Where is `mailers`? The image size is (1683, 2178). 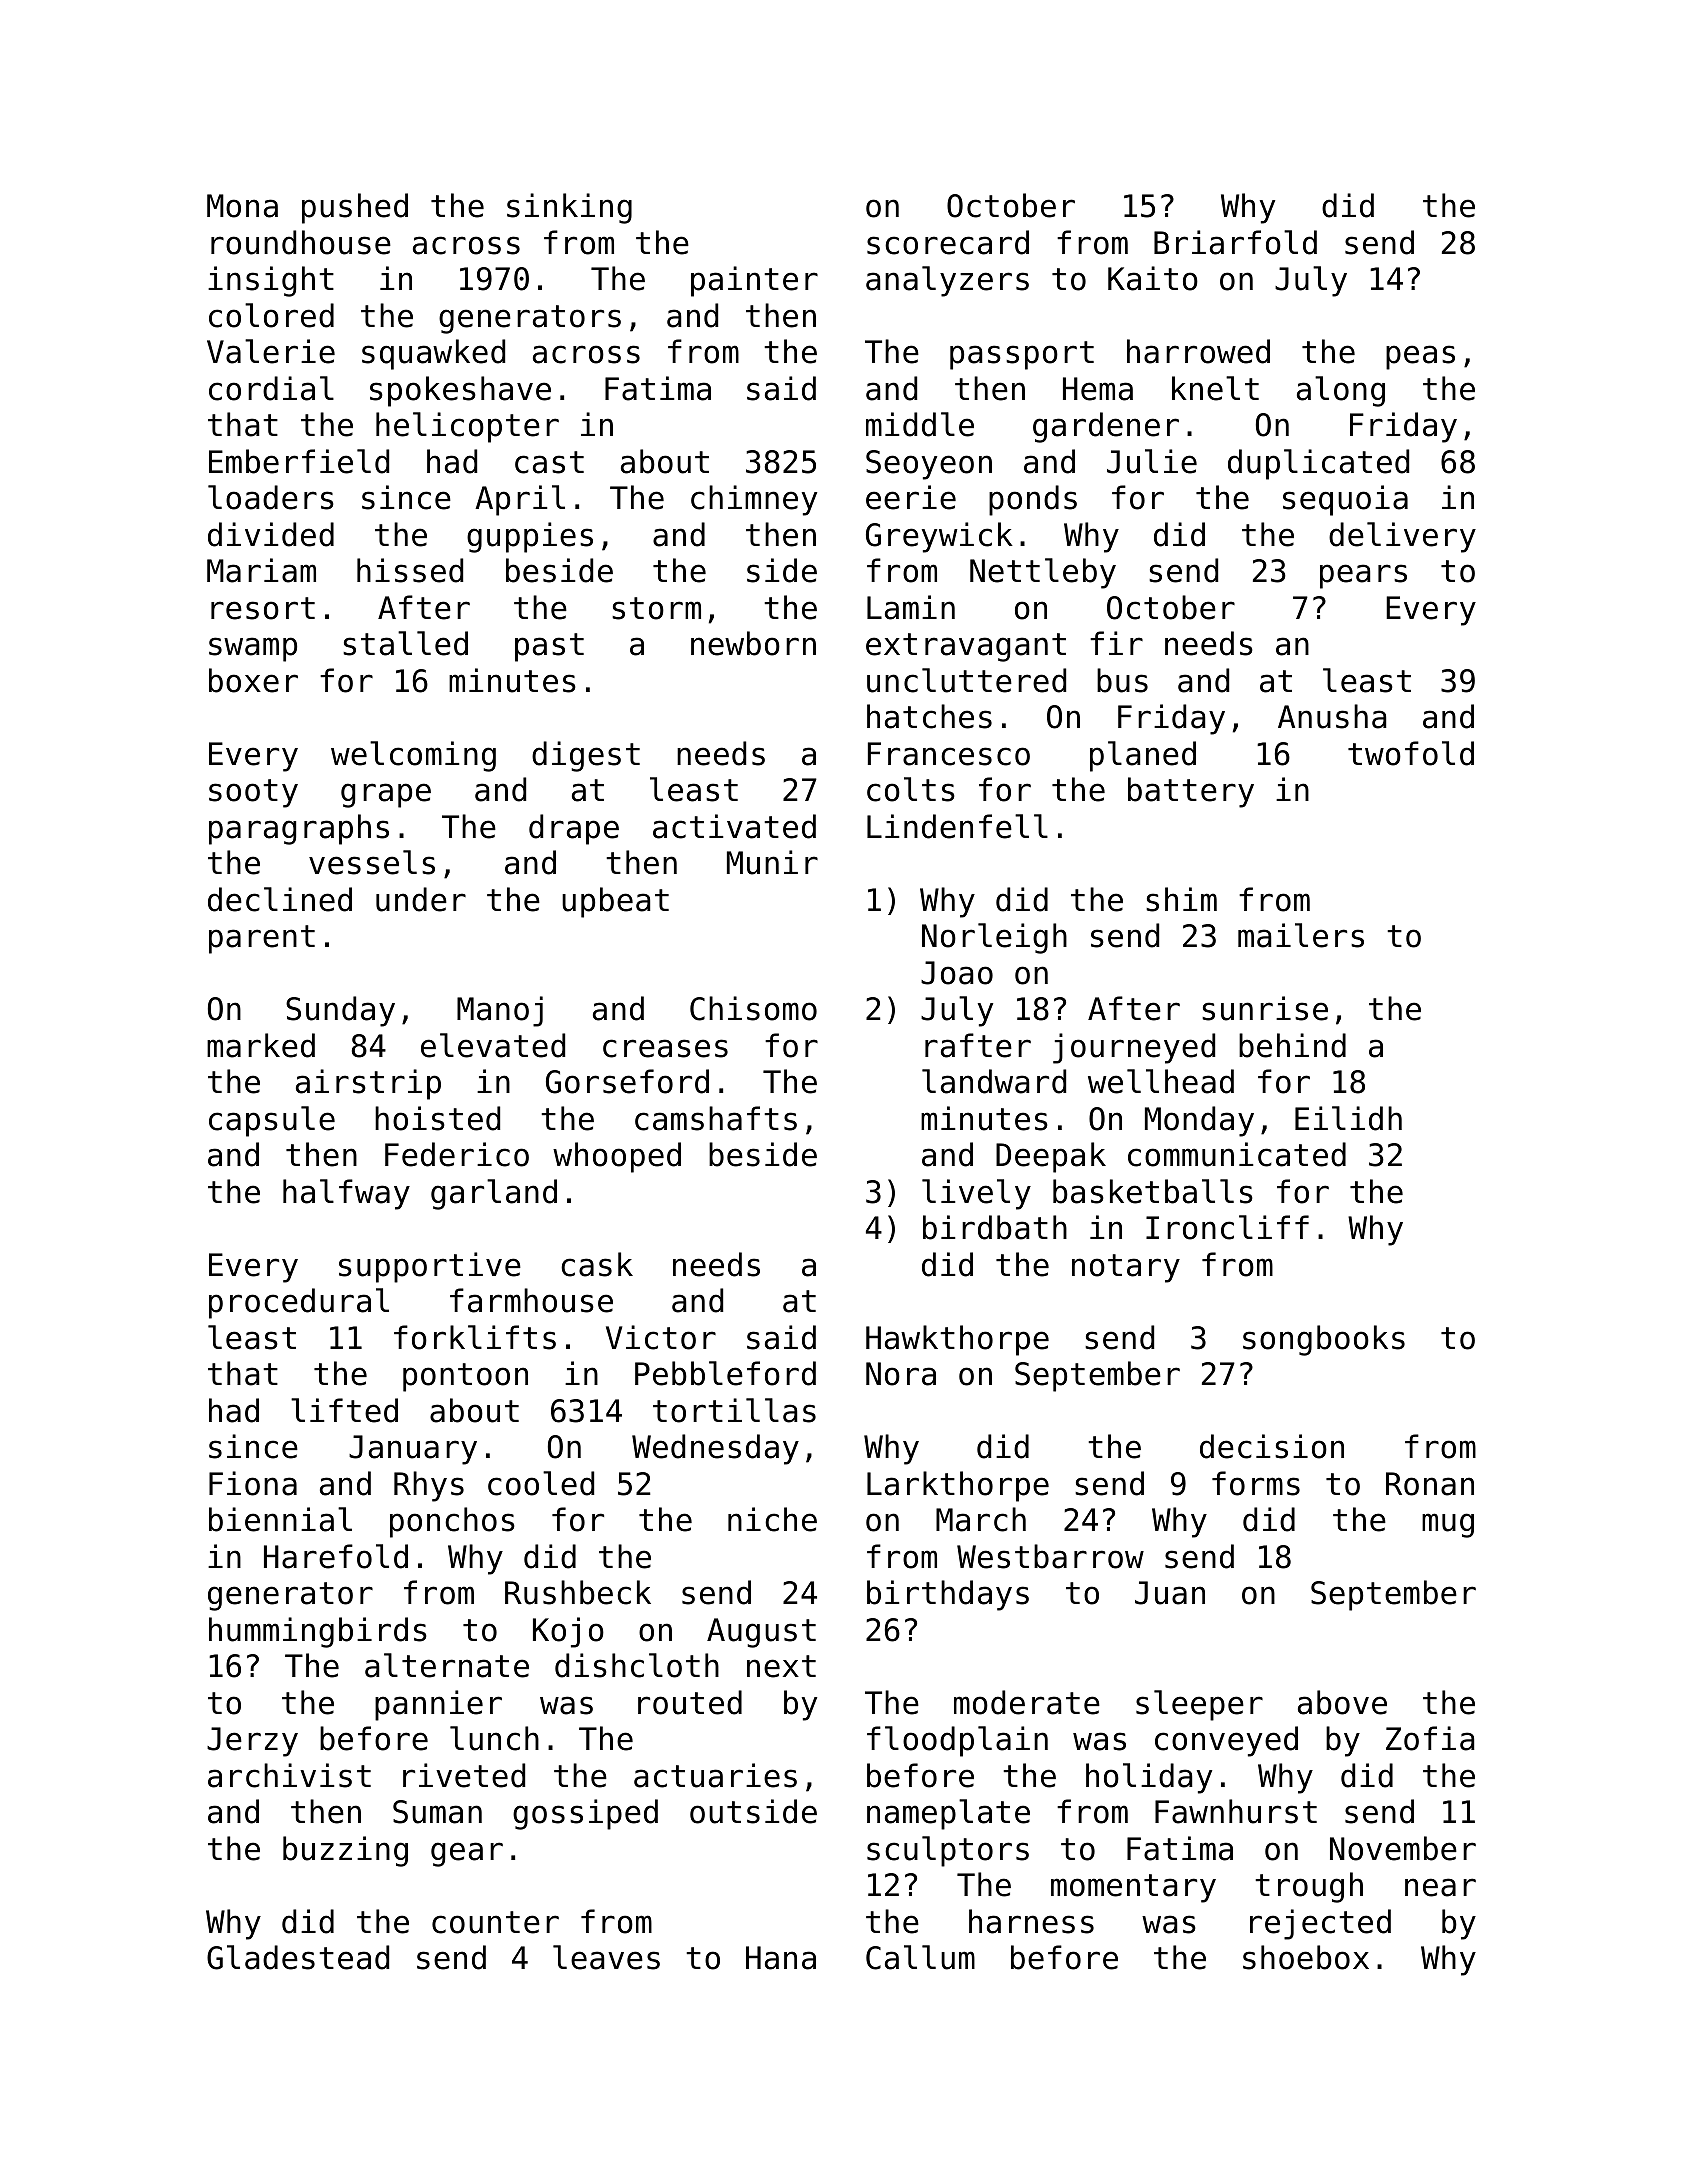 mailers is located at coordinates (1301, 935).
